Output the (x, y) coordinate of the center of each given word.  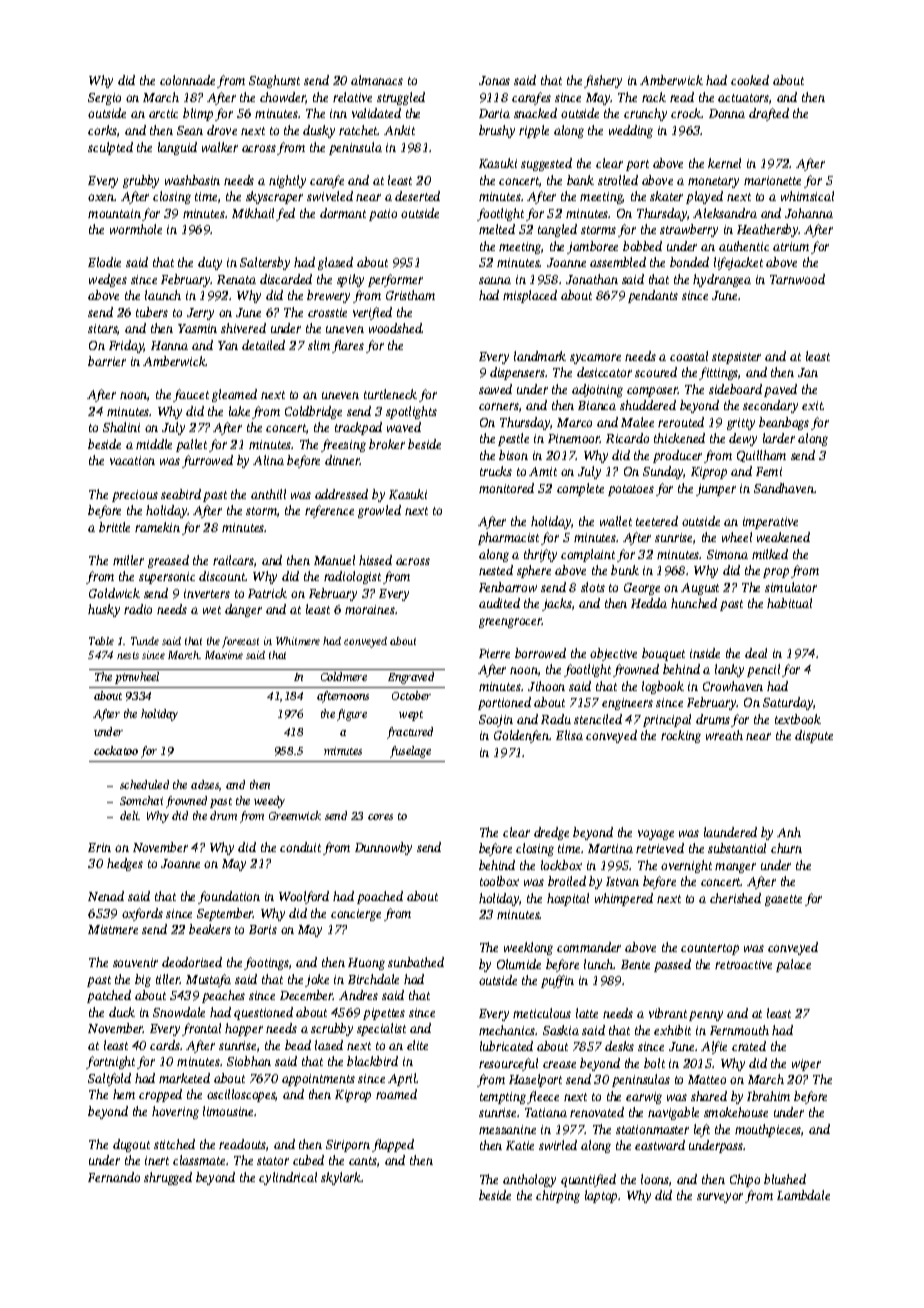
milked (770, 554)
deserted (417, 196)
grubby (141, 181)
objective (613, 654)
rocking (681, 736)
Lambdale (803, 1195)
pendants (653, 296)
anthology (529, 1180)
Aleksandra (725, 213)
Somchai (141, 800)
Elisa (569, 735)
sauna (495, 280)
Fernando (114, 1177)
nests (128, 655)
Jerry (200, 314)
